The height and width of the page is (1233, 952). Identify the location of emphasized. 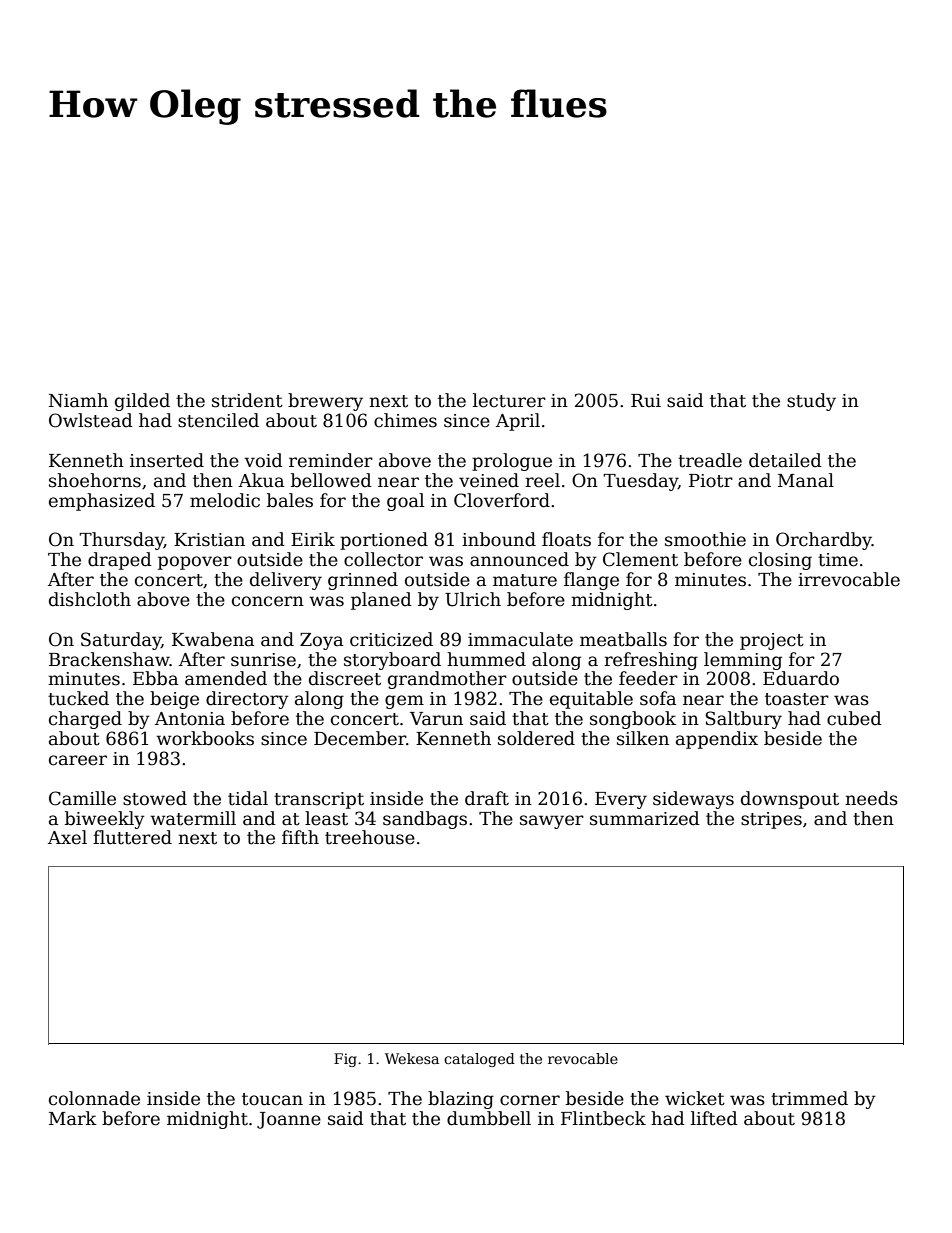
(102, 502).
